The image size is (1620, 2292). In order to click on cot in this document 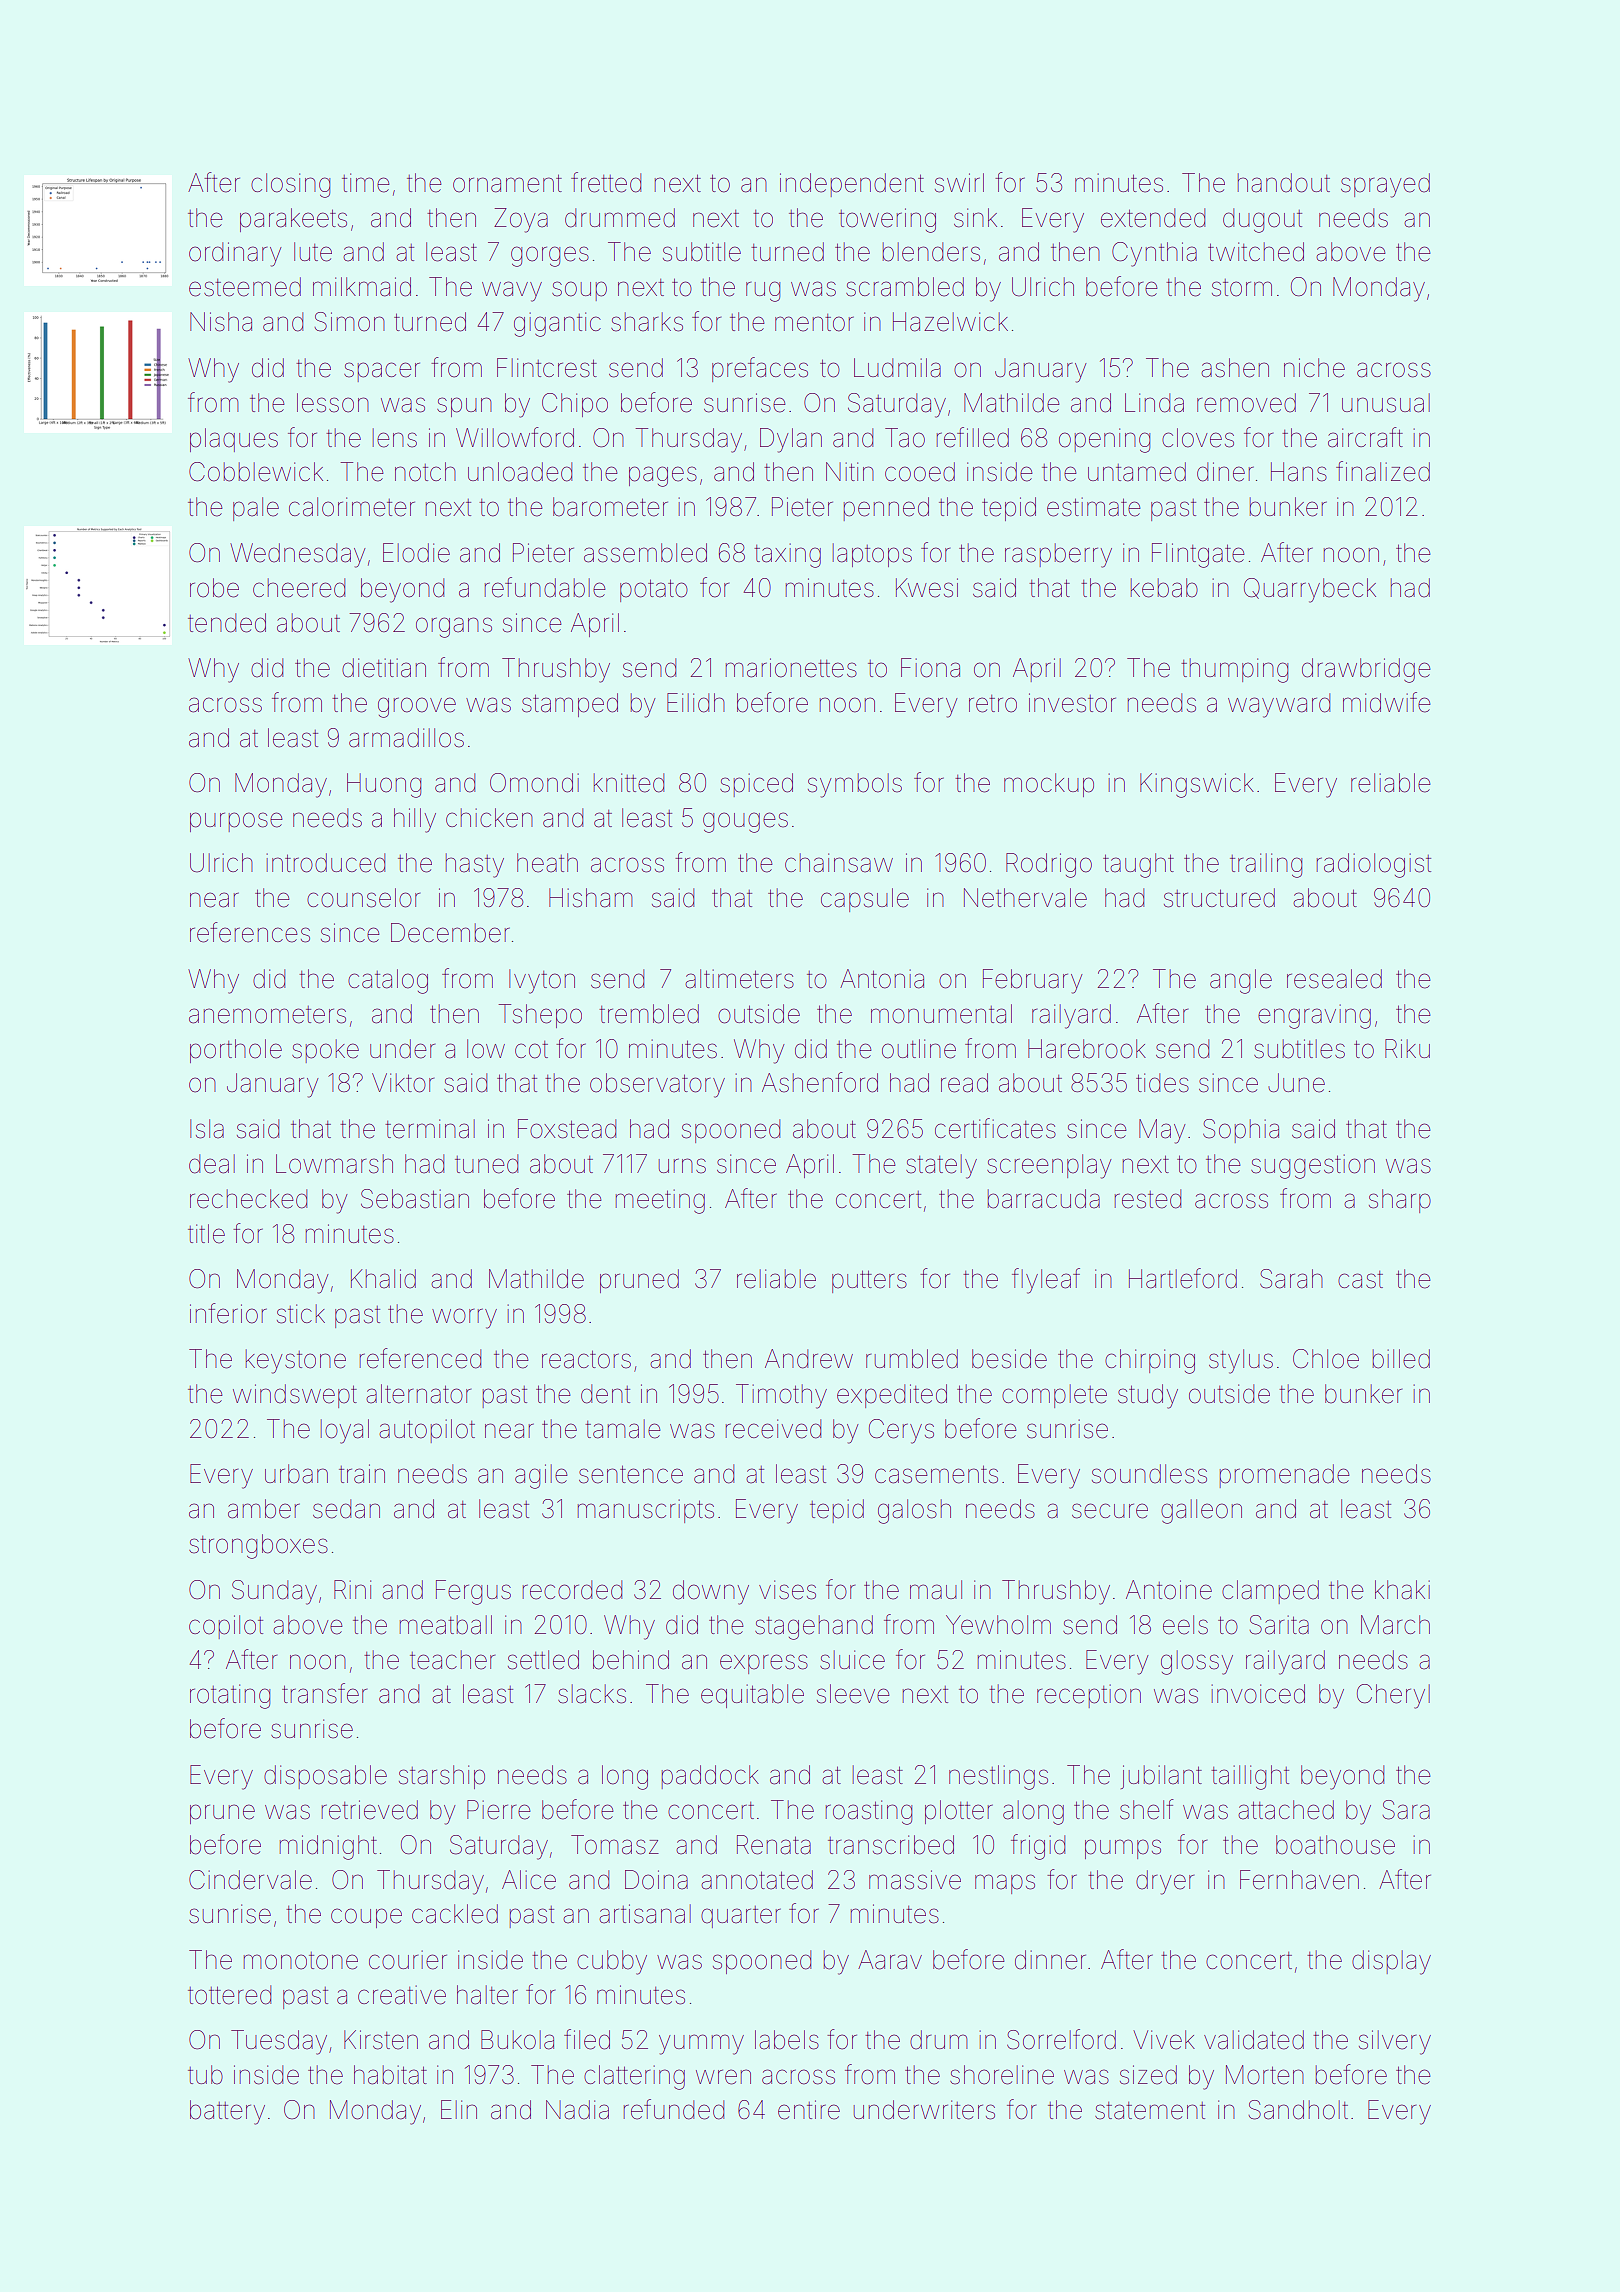, I will do `click(531, 1050)`.
